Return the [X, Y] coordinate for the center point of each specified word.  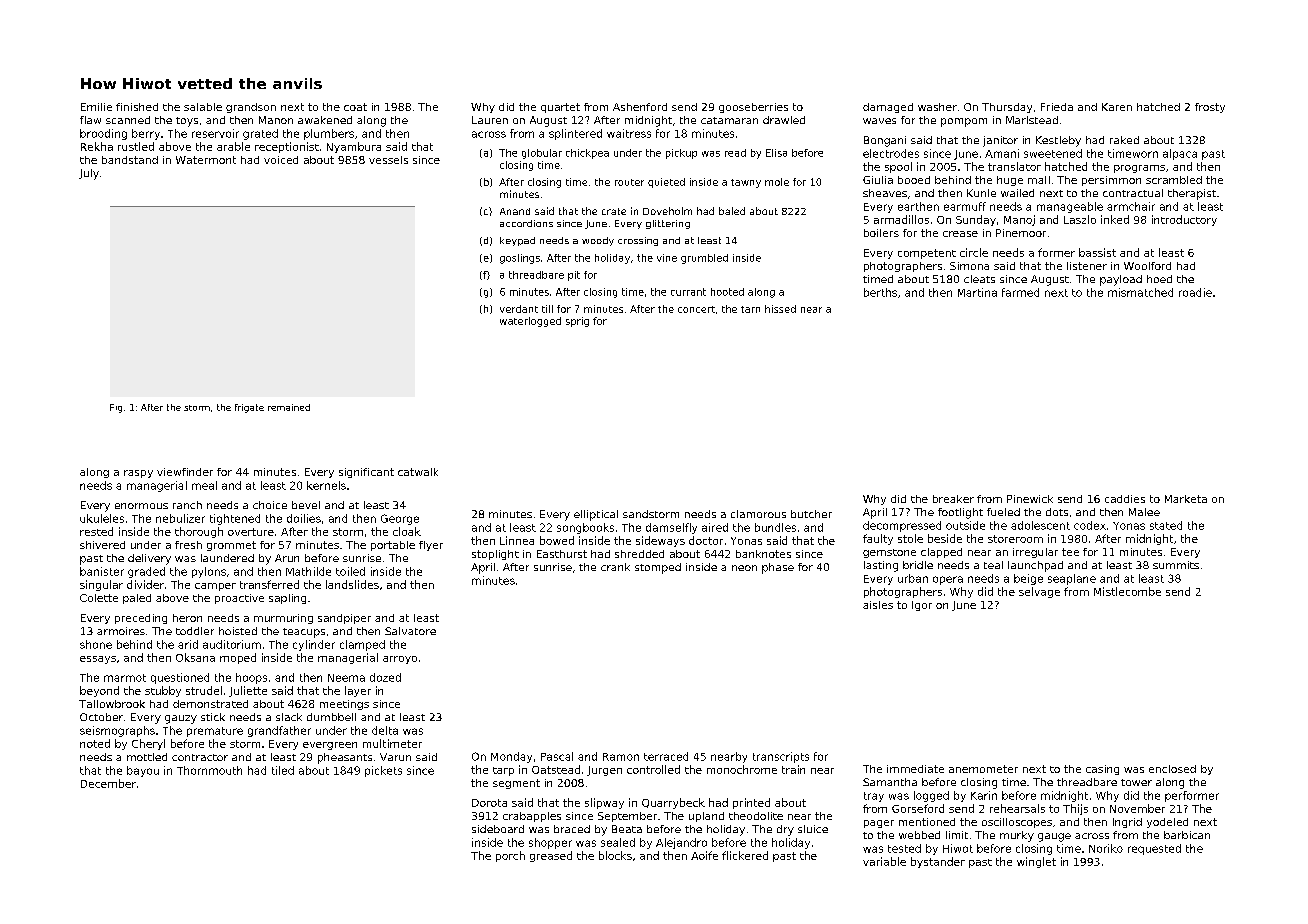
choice [270, 505]
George [400, 519]
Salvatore [410, 631]
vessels [388, 160]
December [108, 783]
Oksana [195, 657]
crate [614, 211]
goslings [520, 259]
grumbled [704, 259]
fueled [1003, 512]
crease [960, 234]
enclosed [1172, 769]
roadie [1195, 292]
